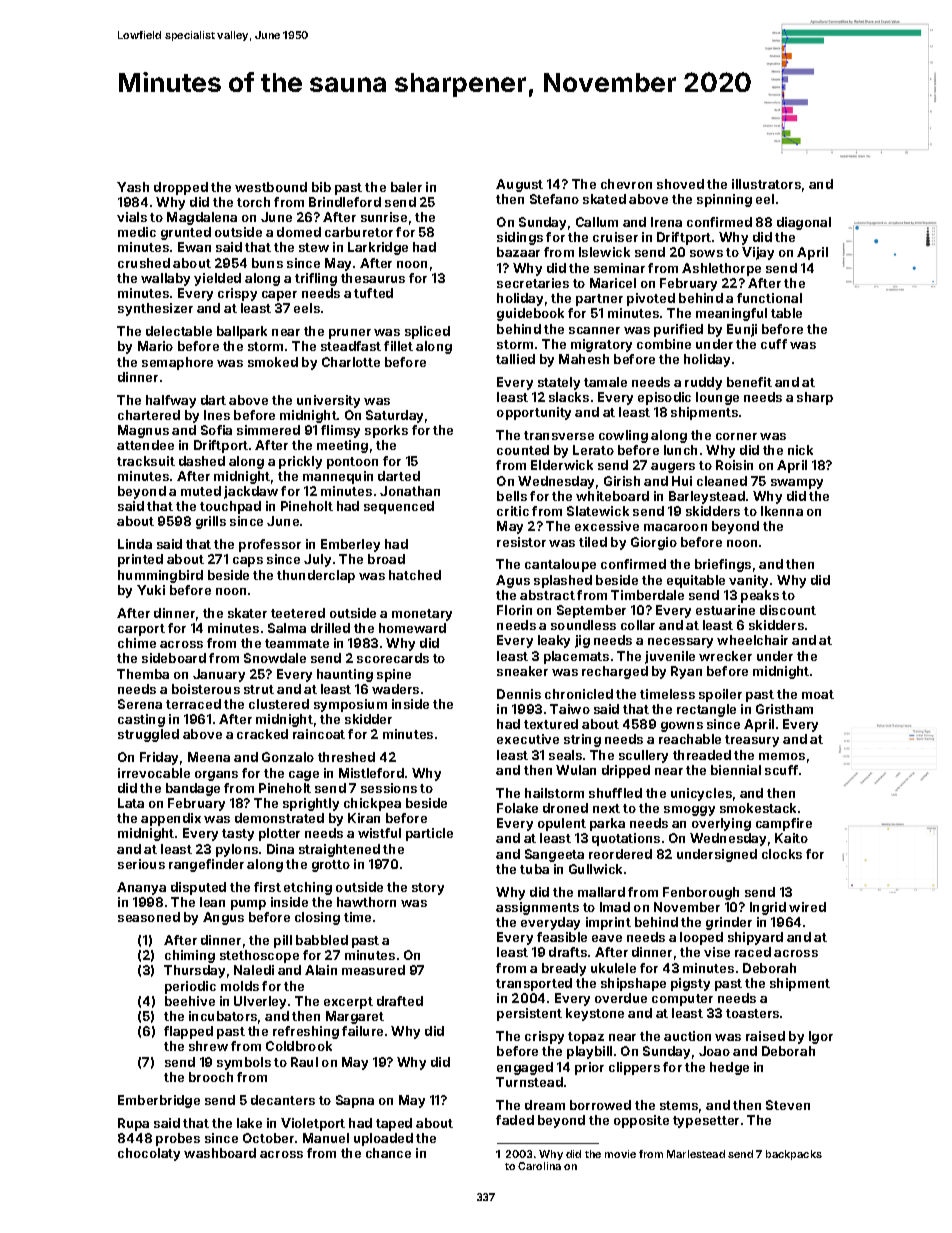 This page has height=1233, width=952. I want to click on tuba, so click(534, 869).
